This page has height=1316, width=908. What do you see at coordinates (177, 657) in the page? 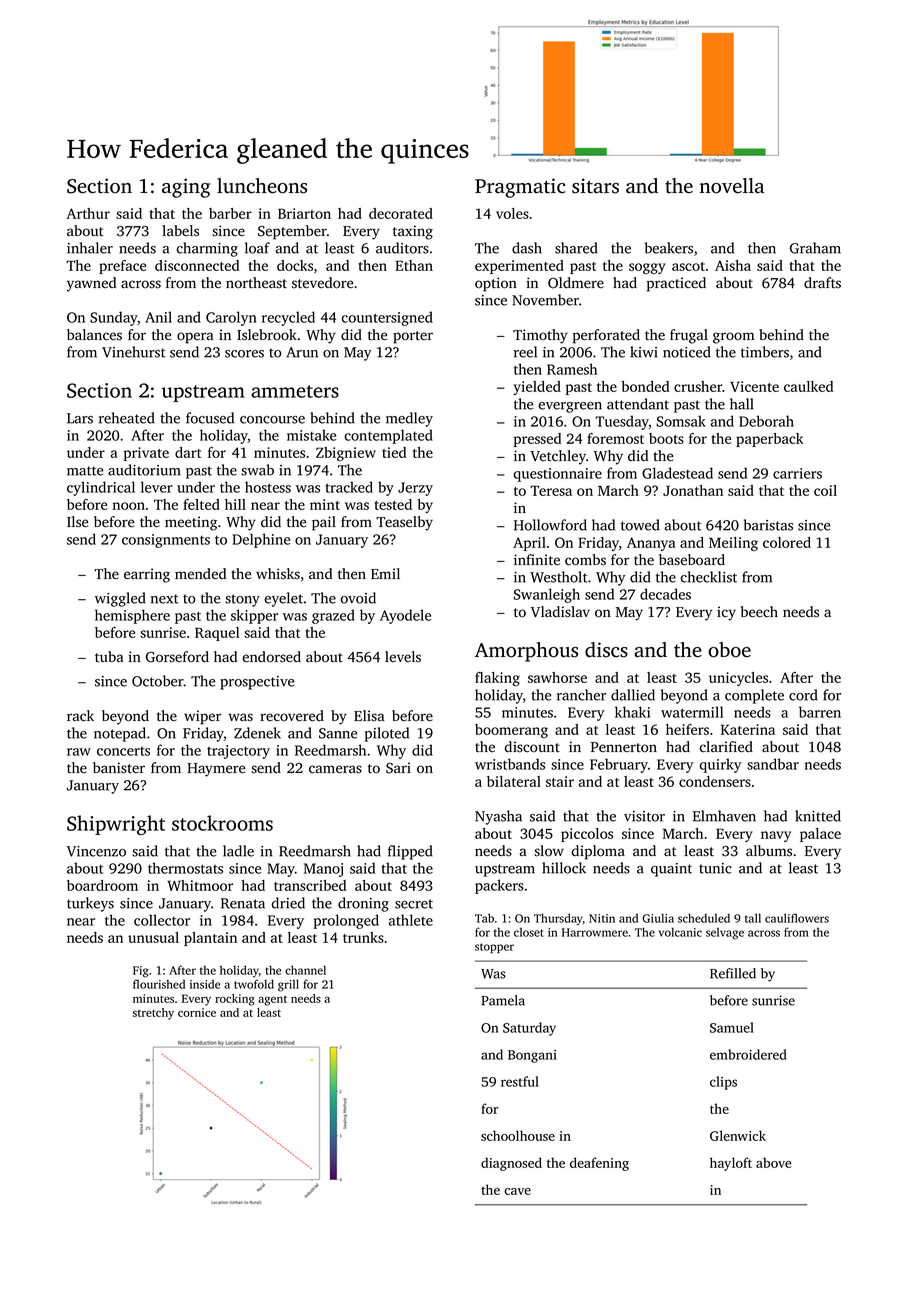
I see `Gorseford` at bounding box center [177, 657].
